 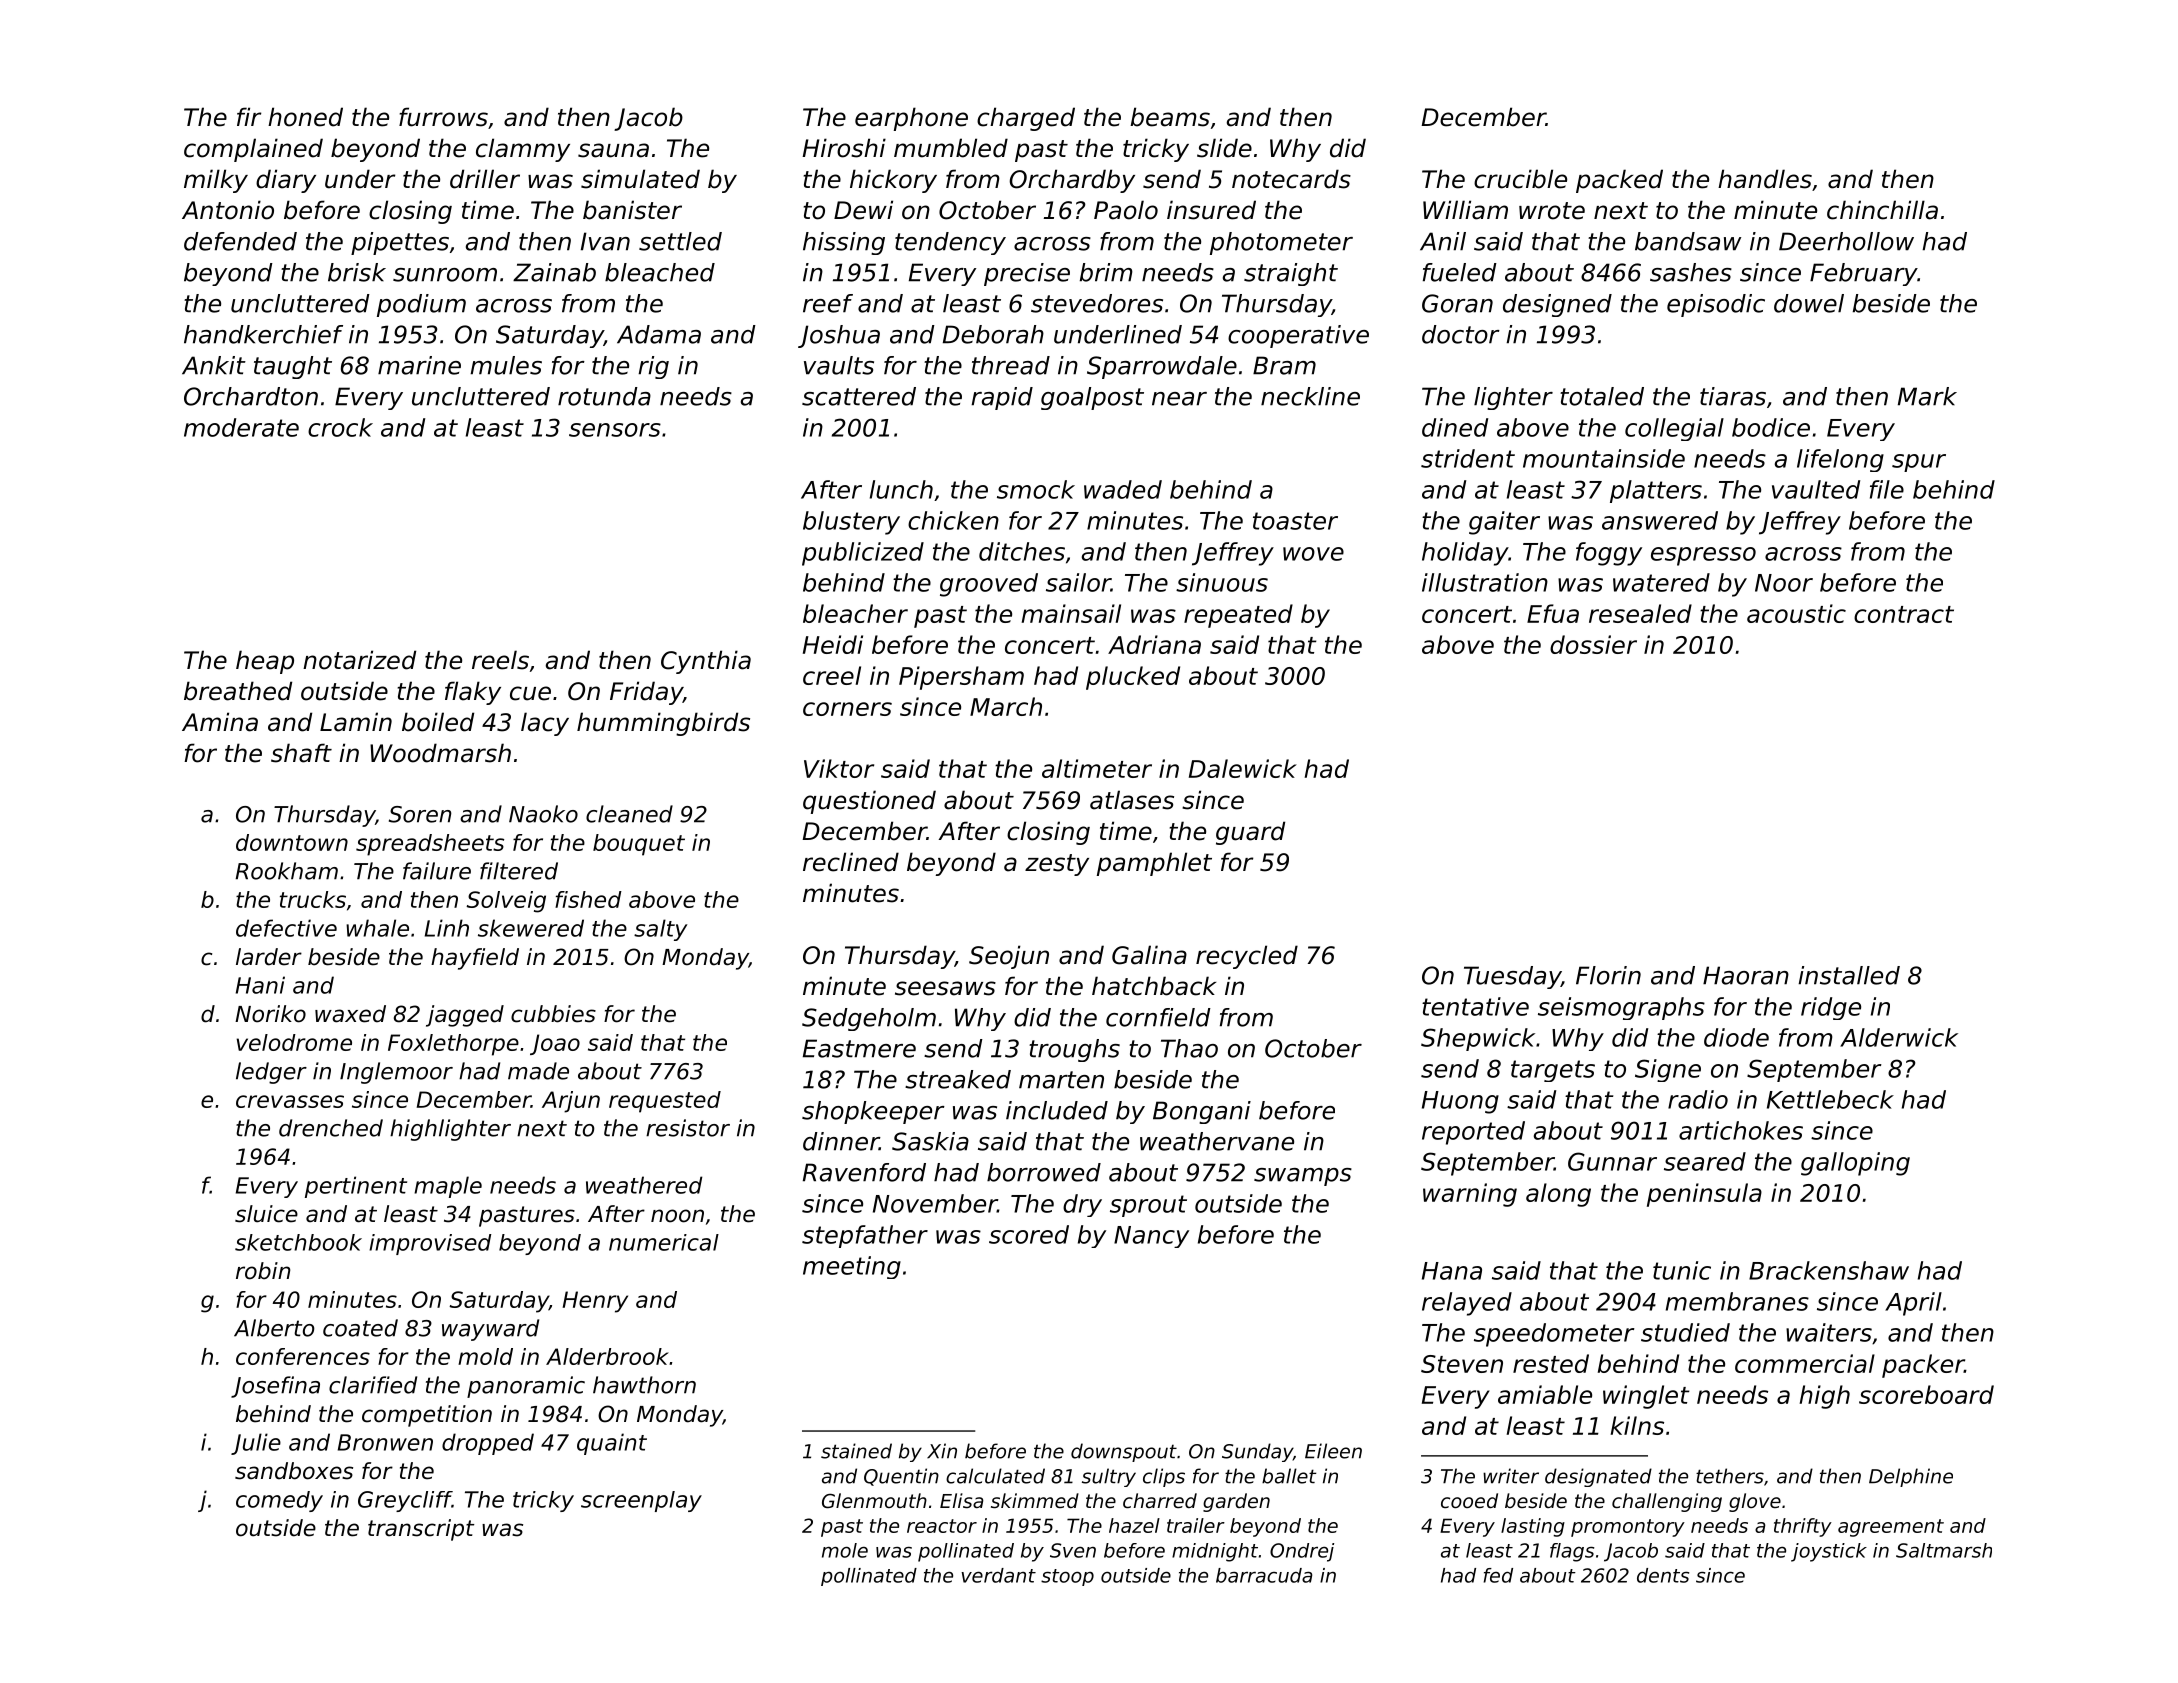 What do you see at coordinates (263, 334) in the page?
I see `handkerchief` at bounding box center [263, 334].
